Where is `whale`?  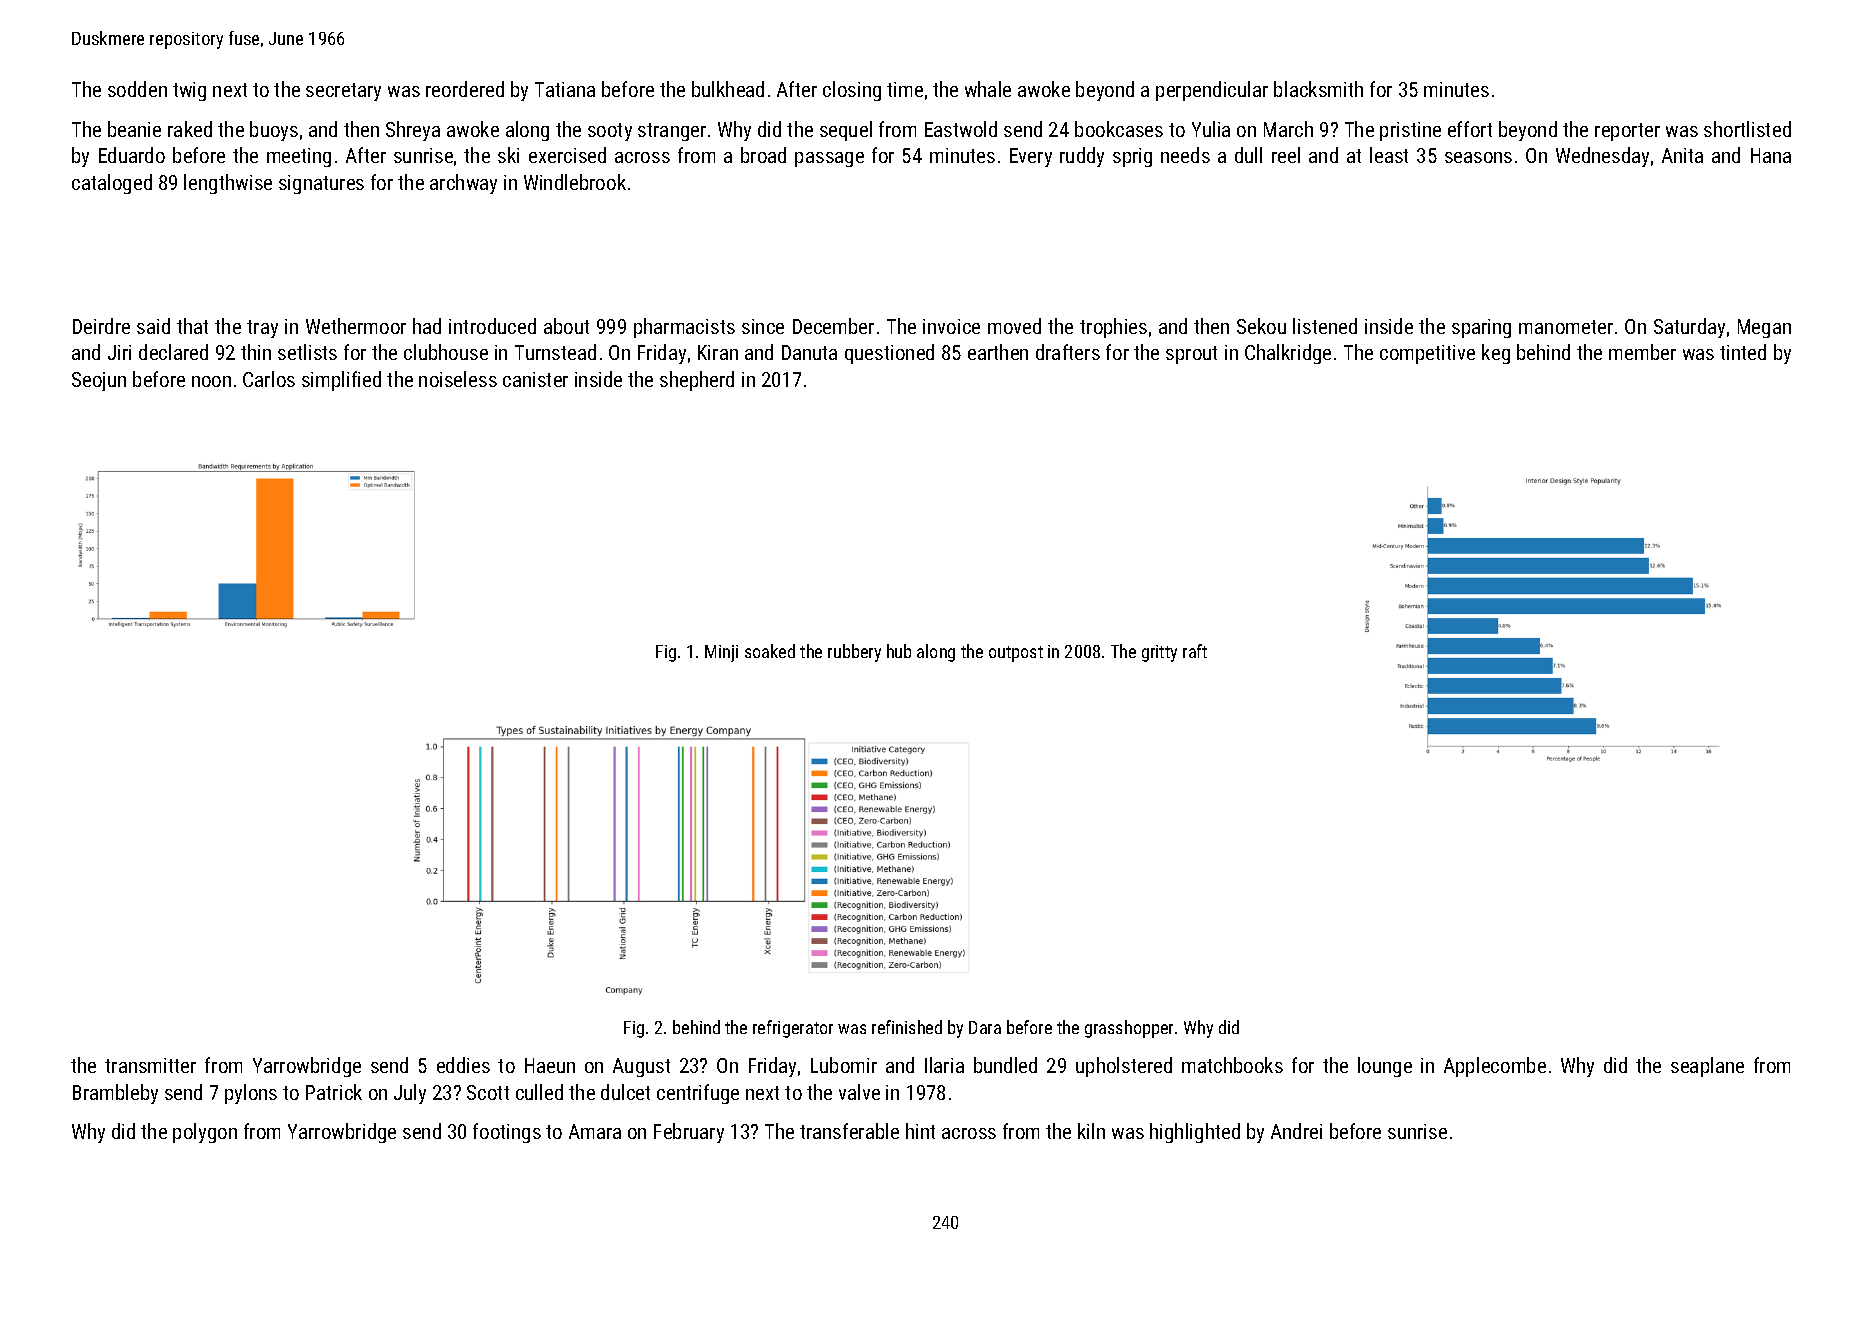 whale is located at coordinates (988, 89).
